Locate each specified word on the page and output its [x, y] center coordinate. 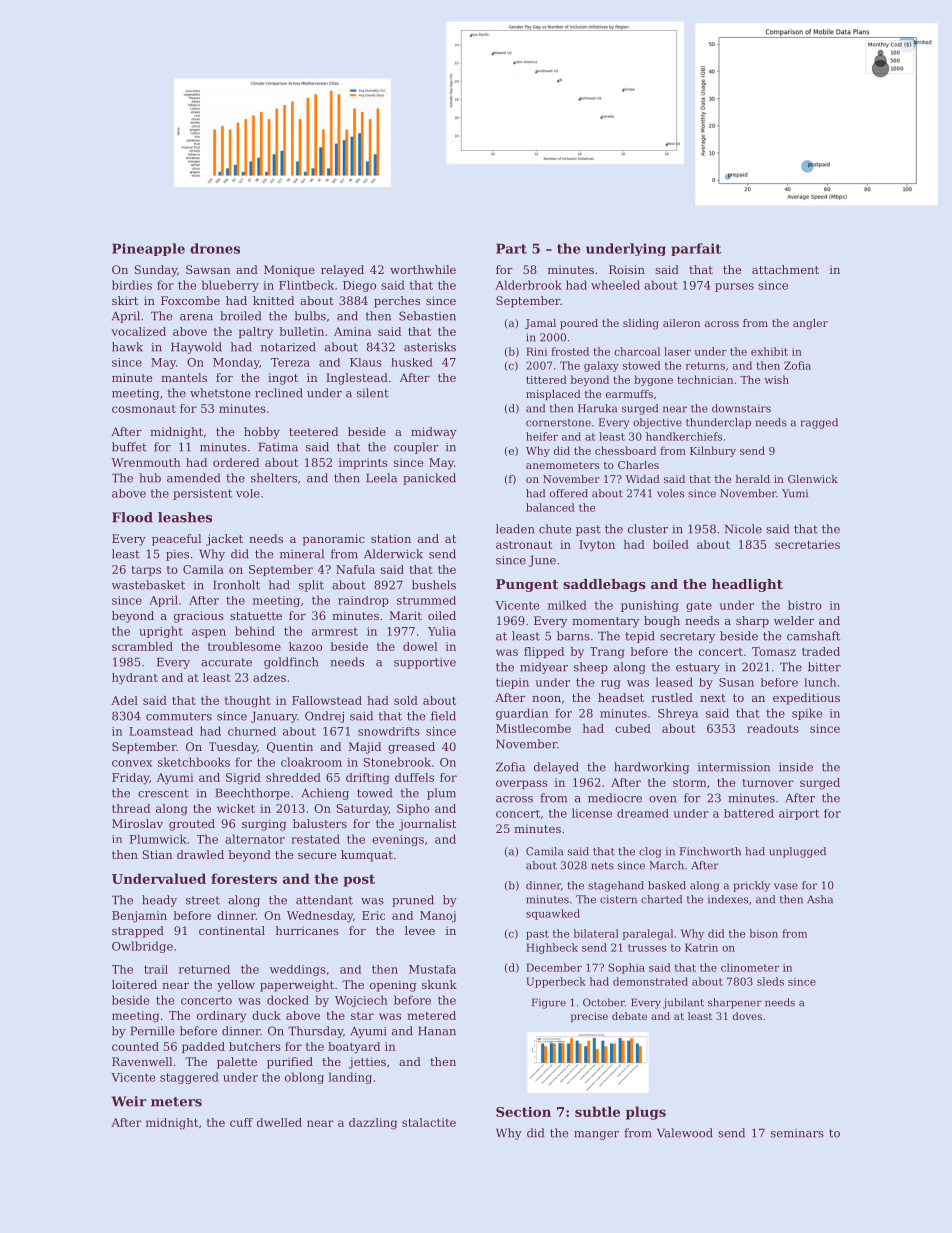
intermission [734, 767]
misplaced [553, 395]
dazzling [373, 1124]
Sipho [413, 809]
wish [776, 379]
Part [511, 249]
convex [132, 763]
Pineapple [148, 249]
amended [193, 478]
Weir [128, 1101]
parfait [696, 249]
